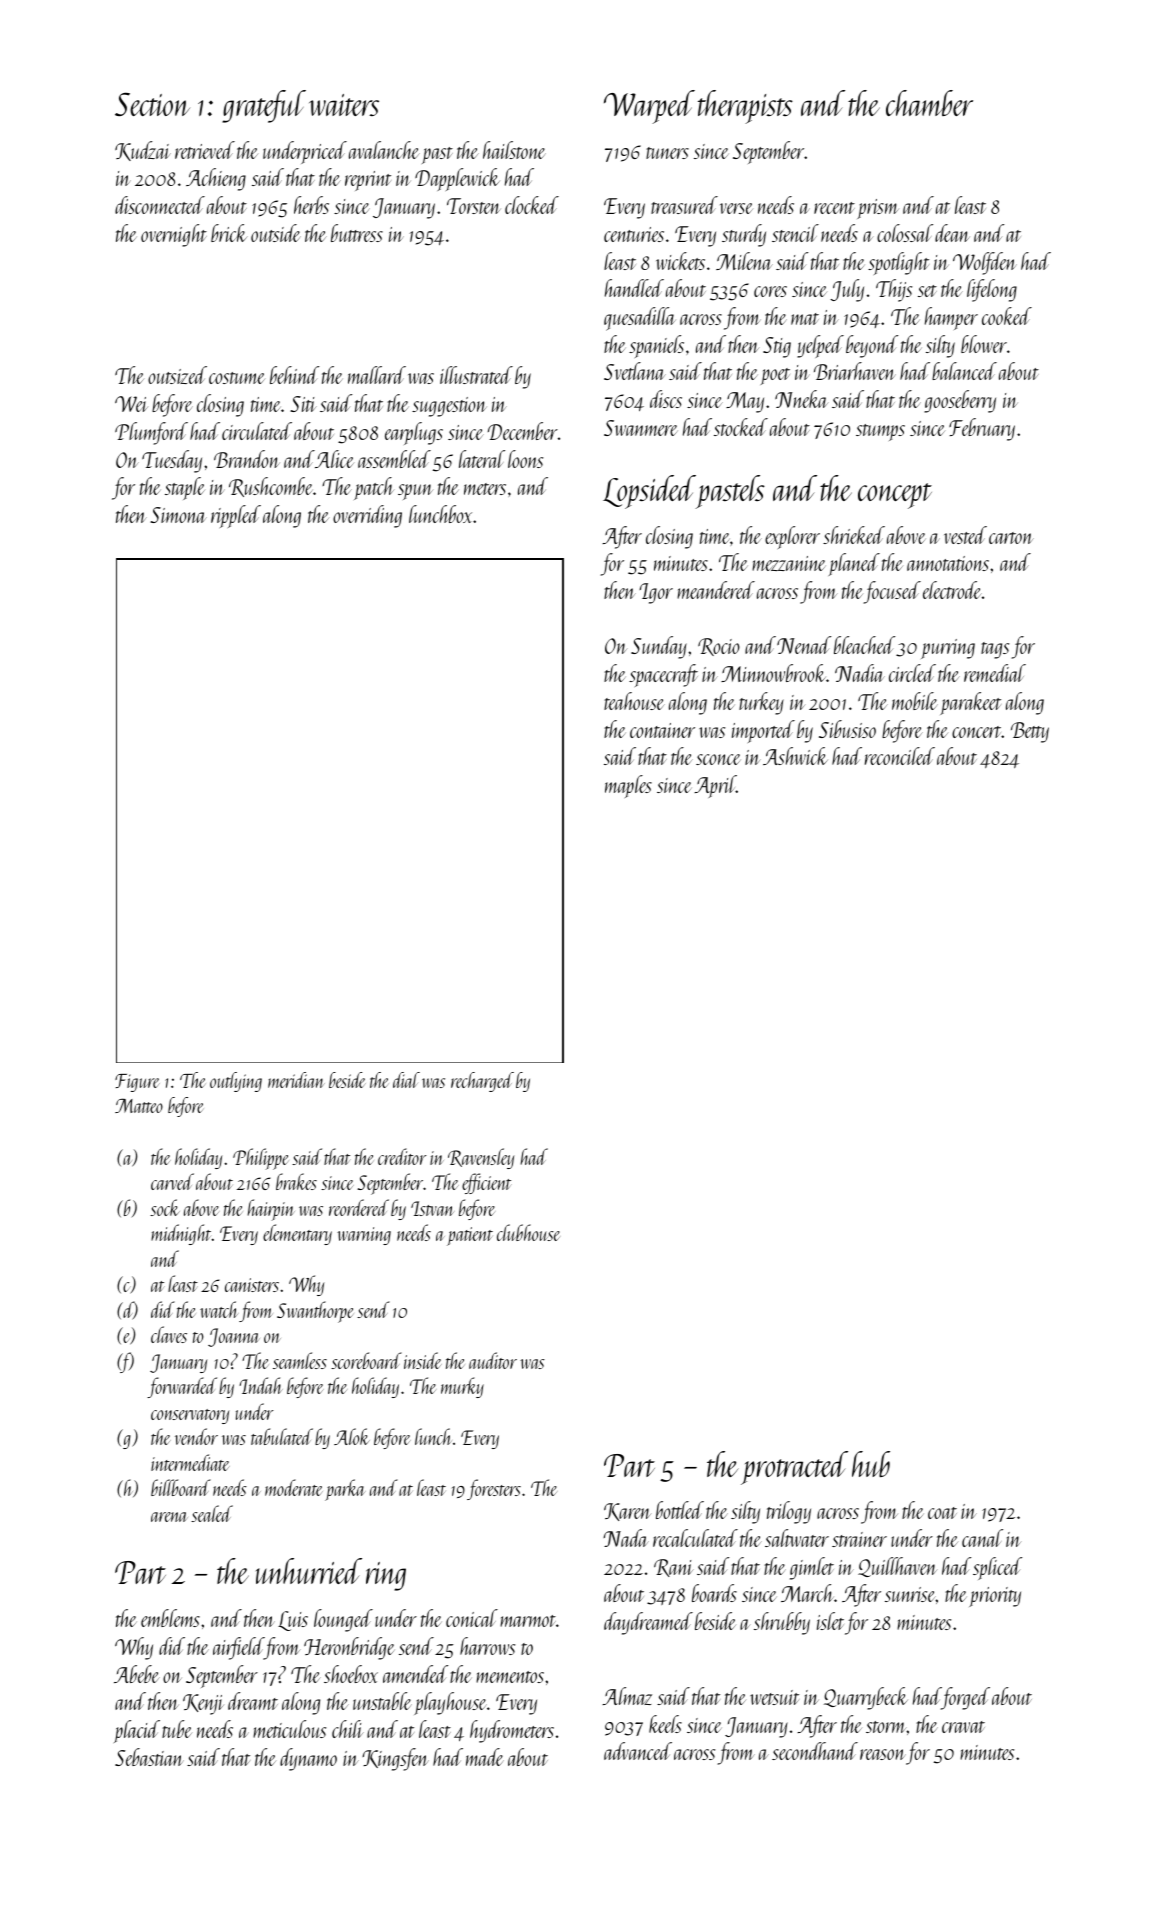 Image resolution: width=1168 pixels, height=1924 pixels. What do you see at coordinates (628, 786) in the document?
I see `maples` at bounding box center [628, 786].
